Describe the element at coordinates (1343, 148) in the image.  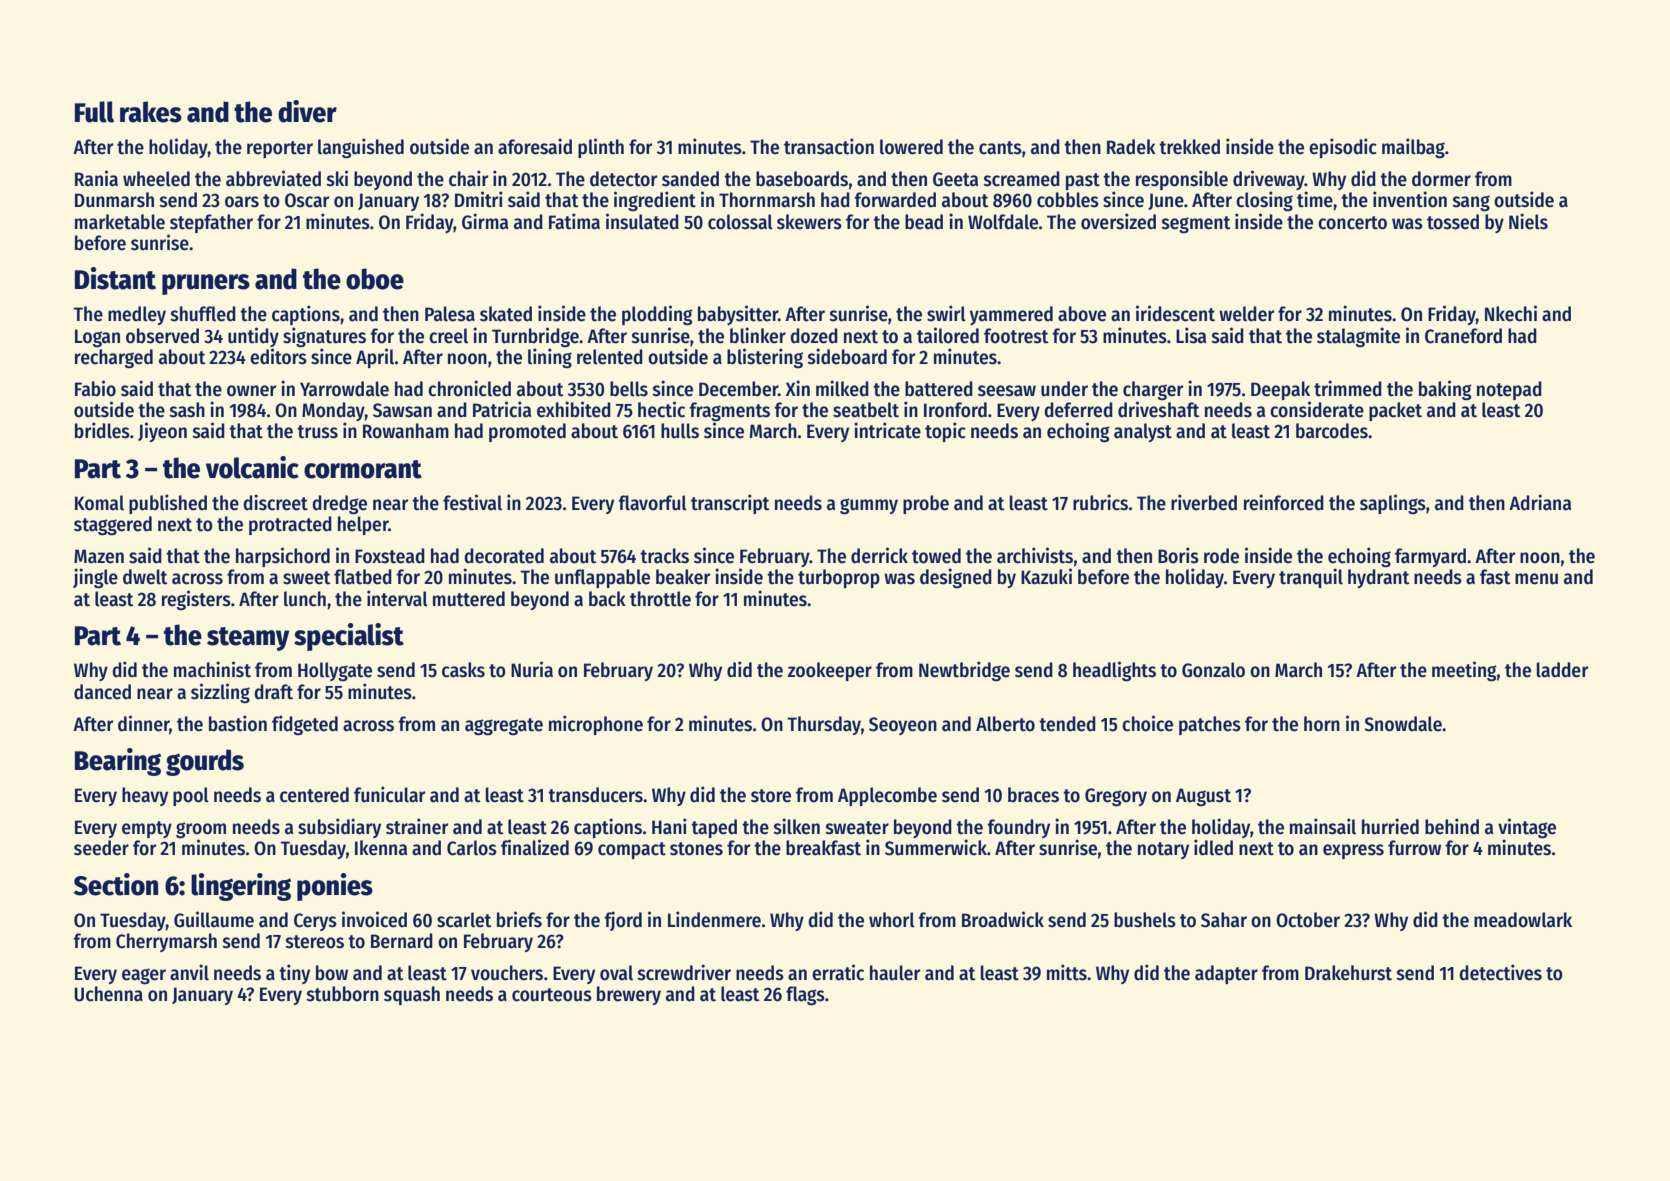
I see `episodic` at that location.
